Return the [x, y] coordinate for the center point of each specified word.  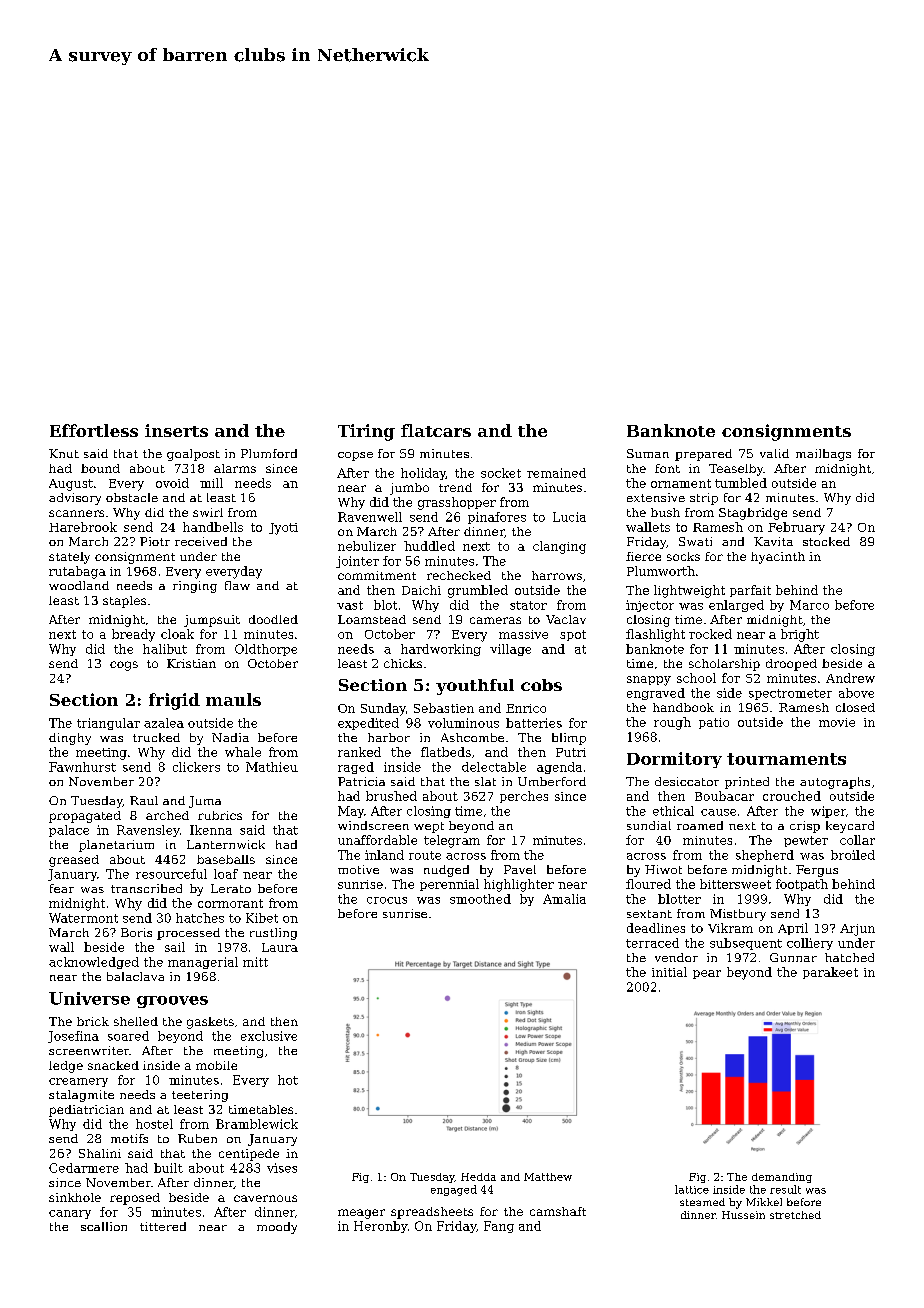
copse [355, 456]
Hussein [743, 1215]
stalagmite [81, 1096]
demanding [782, 1178]
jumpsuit [212, 621]
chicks [403, 663]
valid [774, 453]
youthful [475, 687]
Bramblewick [257, 1124]
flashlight [655, 635]
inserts [176, 430]
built [168, 1168]
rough [672, 723]
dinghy [70, 739]
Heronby [381, 1227]
